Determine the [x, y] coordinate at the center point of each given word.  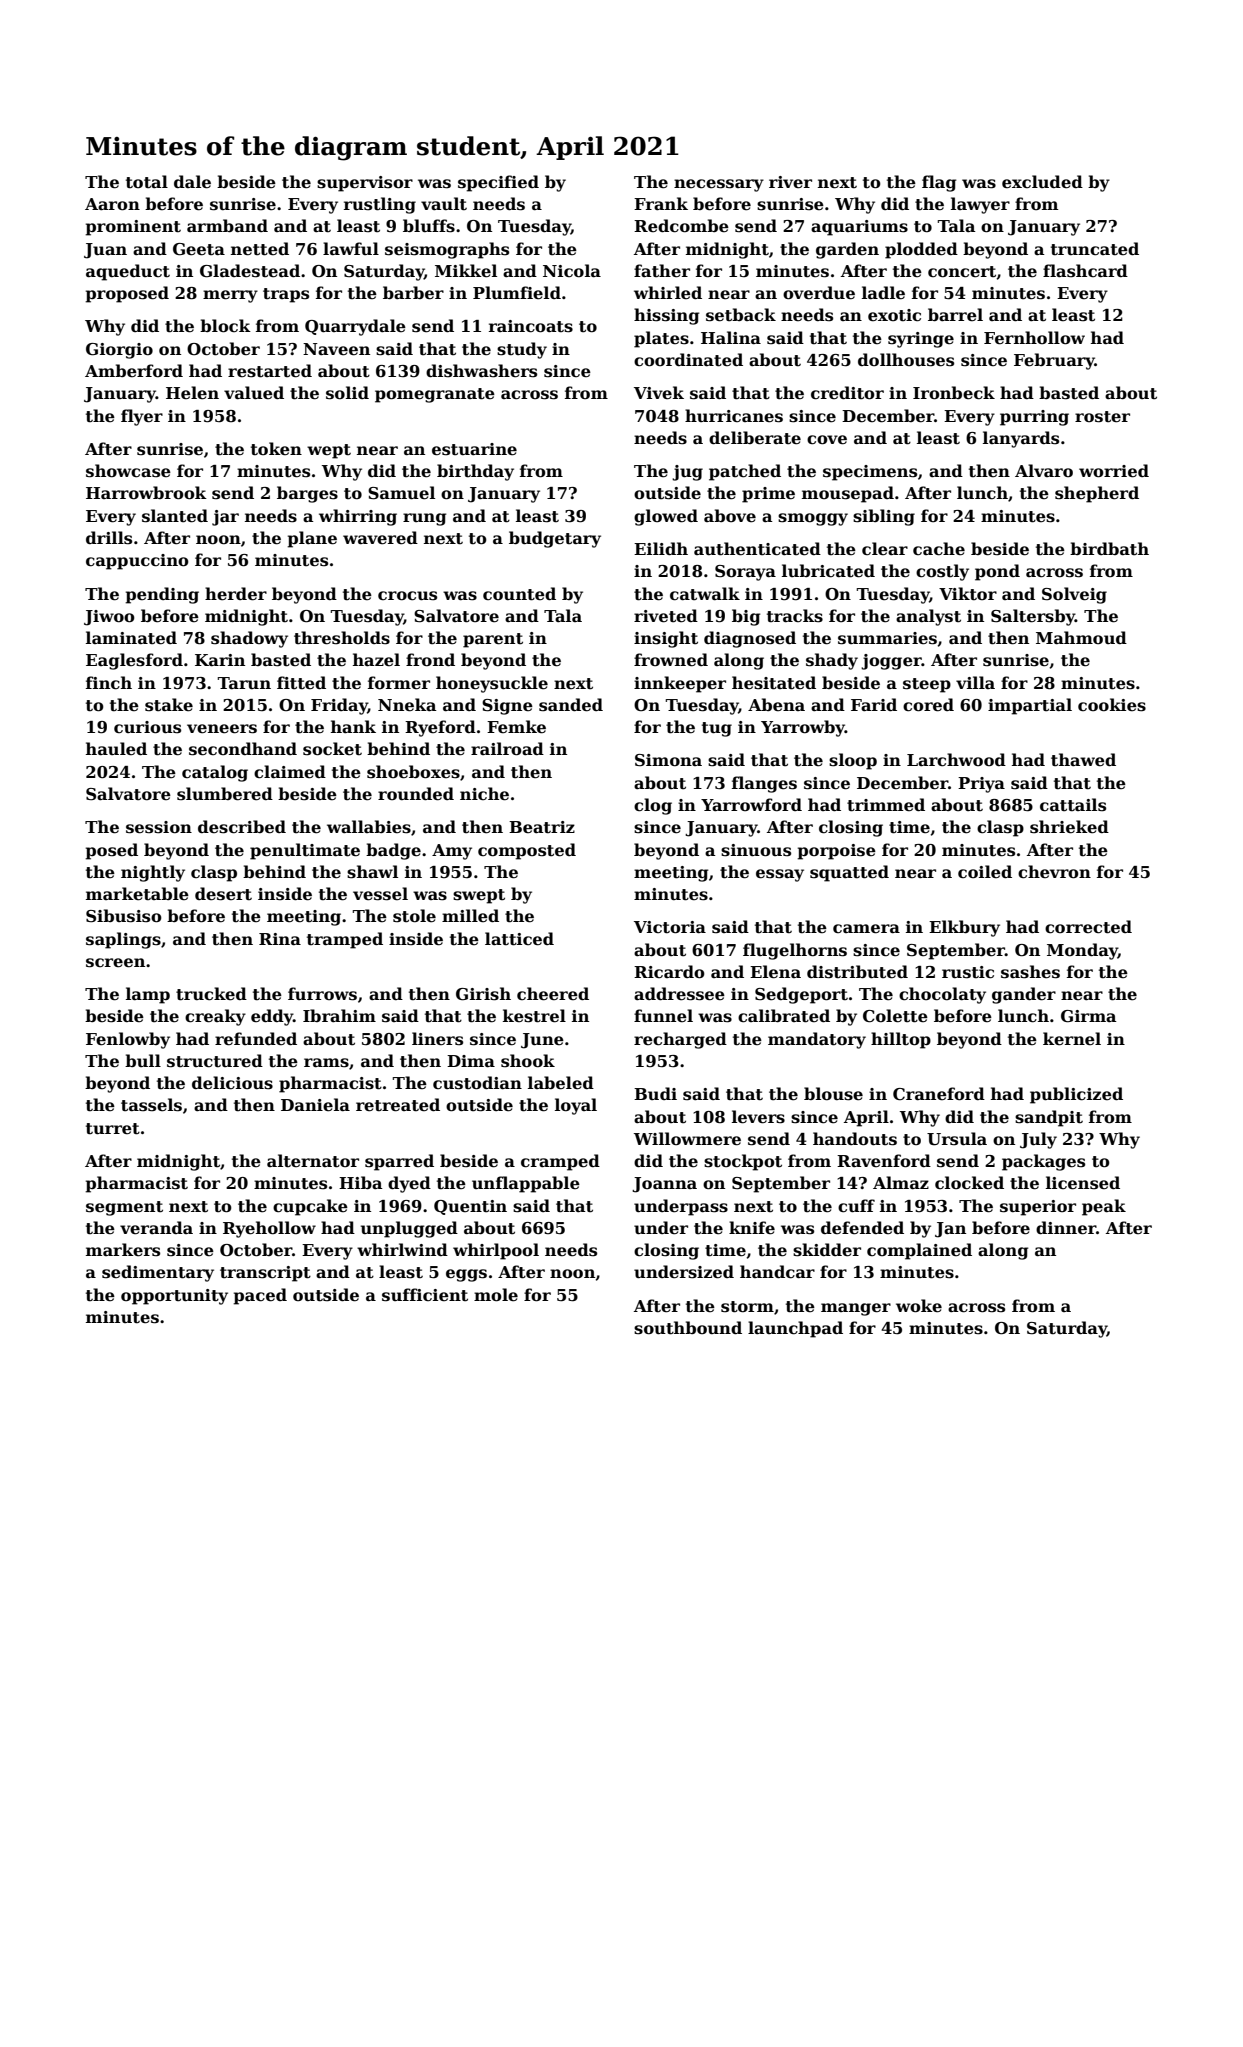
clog [653, 806]
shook [528, 1061]
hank [353, 726]
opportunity [174, 1297]
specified [498, 183]
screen [115, 963]
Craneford [939, 1094]
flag [939, 183]
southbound [688, 1328]
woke [919, 1306]
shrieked [1069, 827]
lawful [351, 248]
